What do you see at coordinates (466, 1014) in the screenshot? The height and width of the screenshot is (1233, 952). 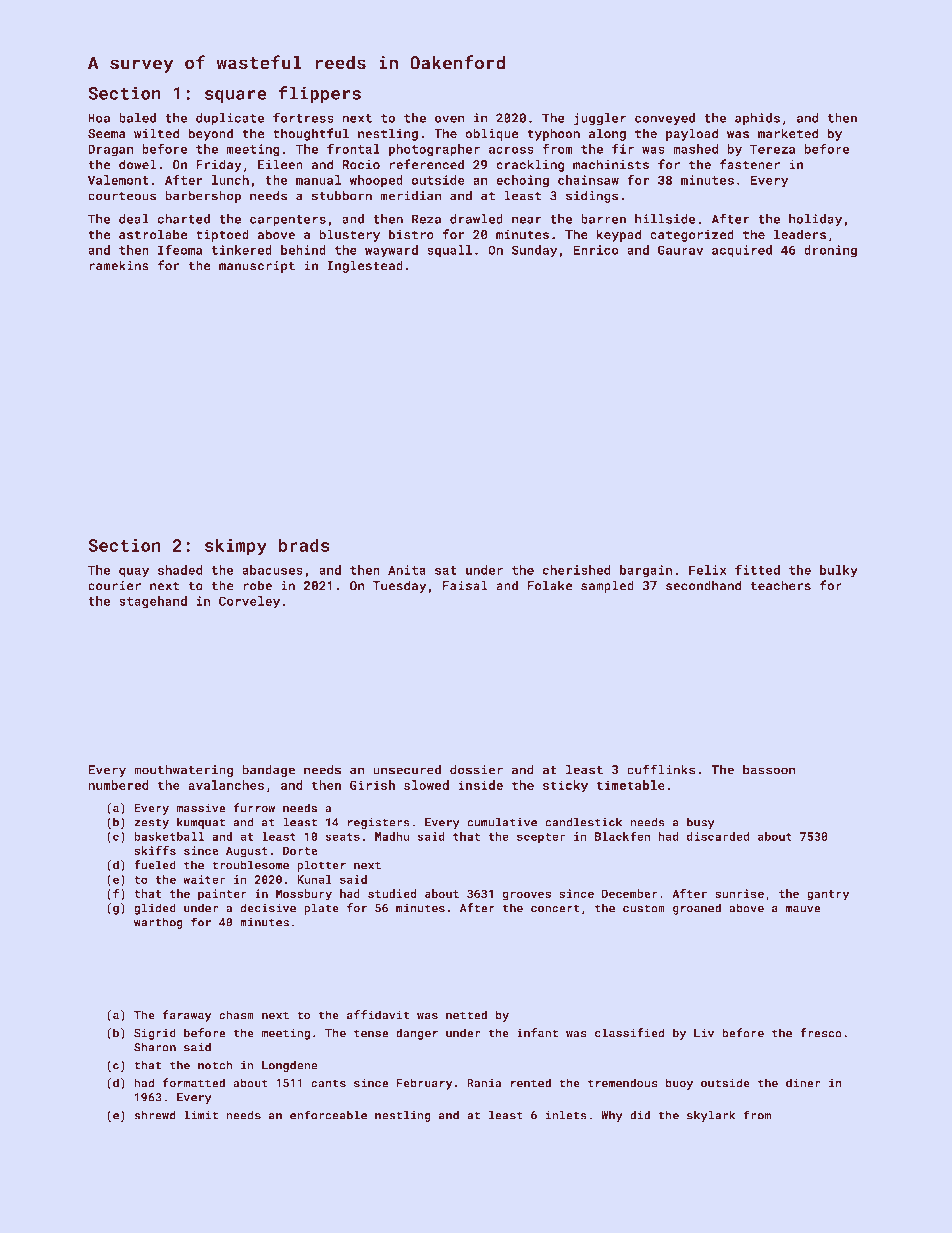 I see `netted` at bounding box center [466, 1014].
